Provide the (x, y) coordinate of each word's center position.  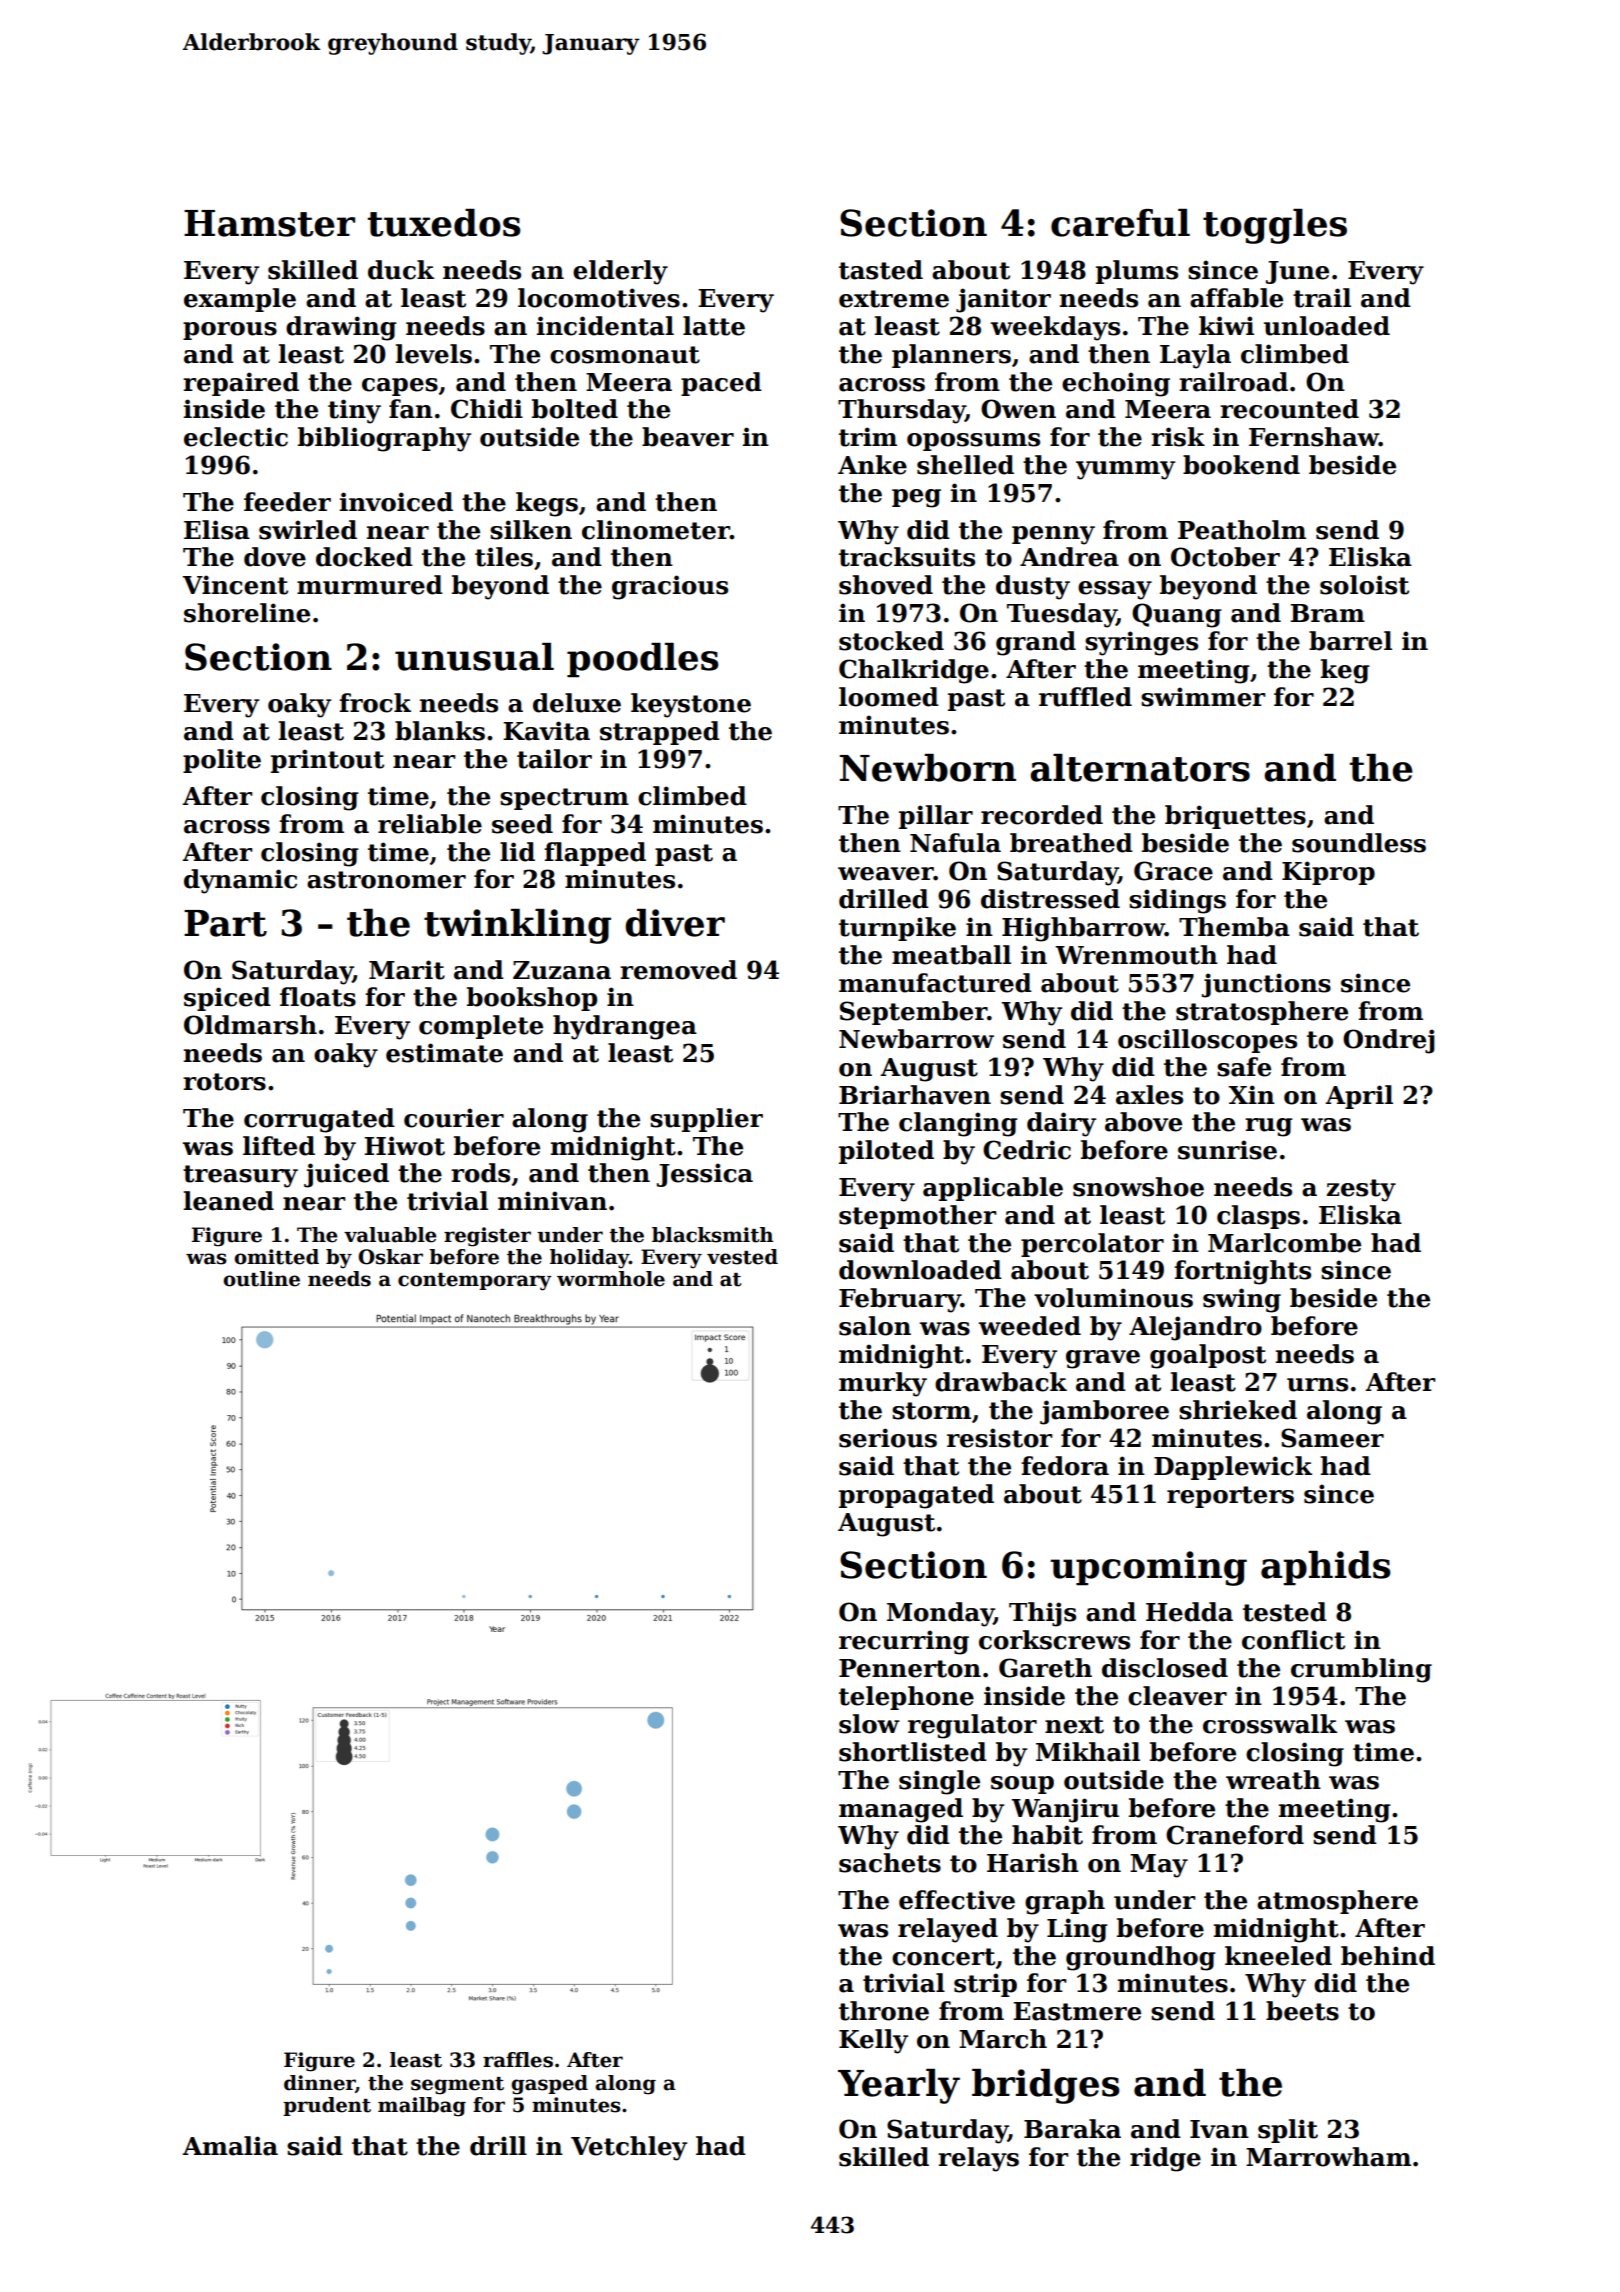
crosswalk (1270, 1724)
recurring (904, 1642)
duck (401, 270)
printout (327, 761)
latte (714, 326)
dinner (319, 2083)
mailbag (422, 2107)
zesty (1361, 1190)
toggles (1275, 226)
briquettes (1235, 817)
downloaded (920, 1270)
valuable (390, 1235)
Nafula (955, 843)
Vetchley (629, 2148)
